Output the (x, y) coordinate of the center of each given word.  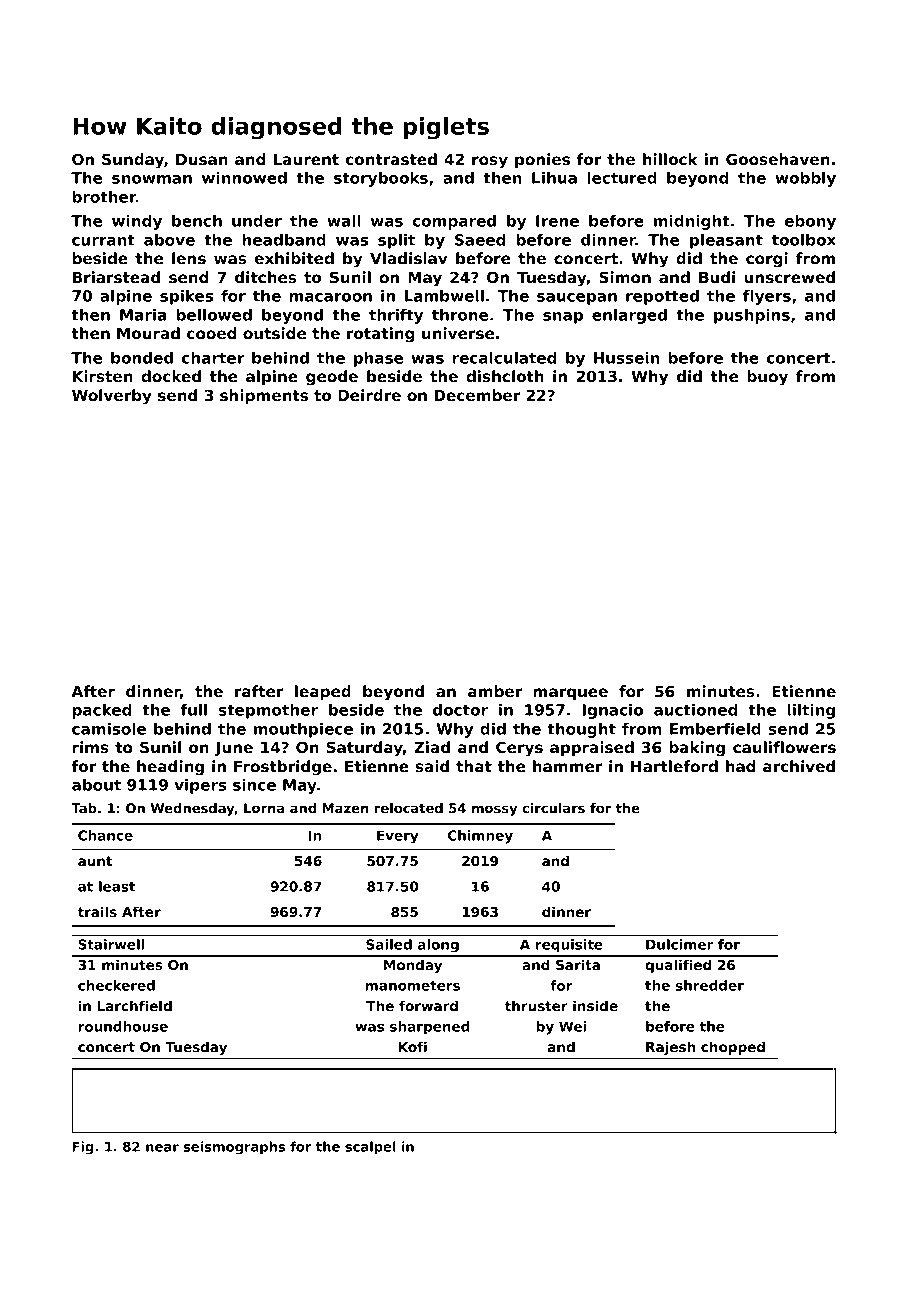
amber (495, 691)
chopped (733, 1048)
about (96, 785)
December (477, 395)
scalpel (370, 1147)
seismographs (234, 1148)
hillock (670, 159)
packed (102, 711)
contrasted (391, 159)
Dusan (202, 160)
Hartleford (674, 766)
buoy (767, 378)
